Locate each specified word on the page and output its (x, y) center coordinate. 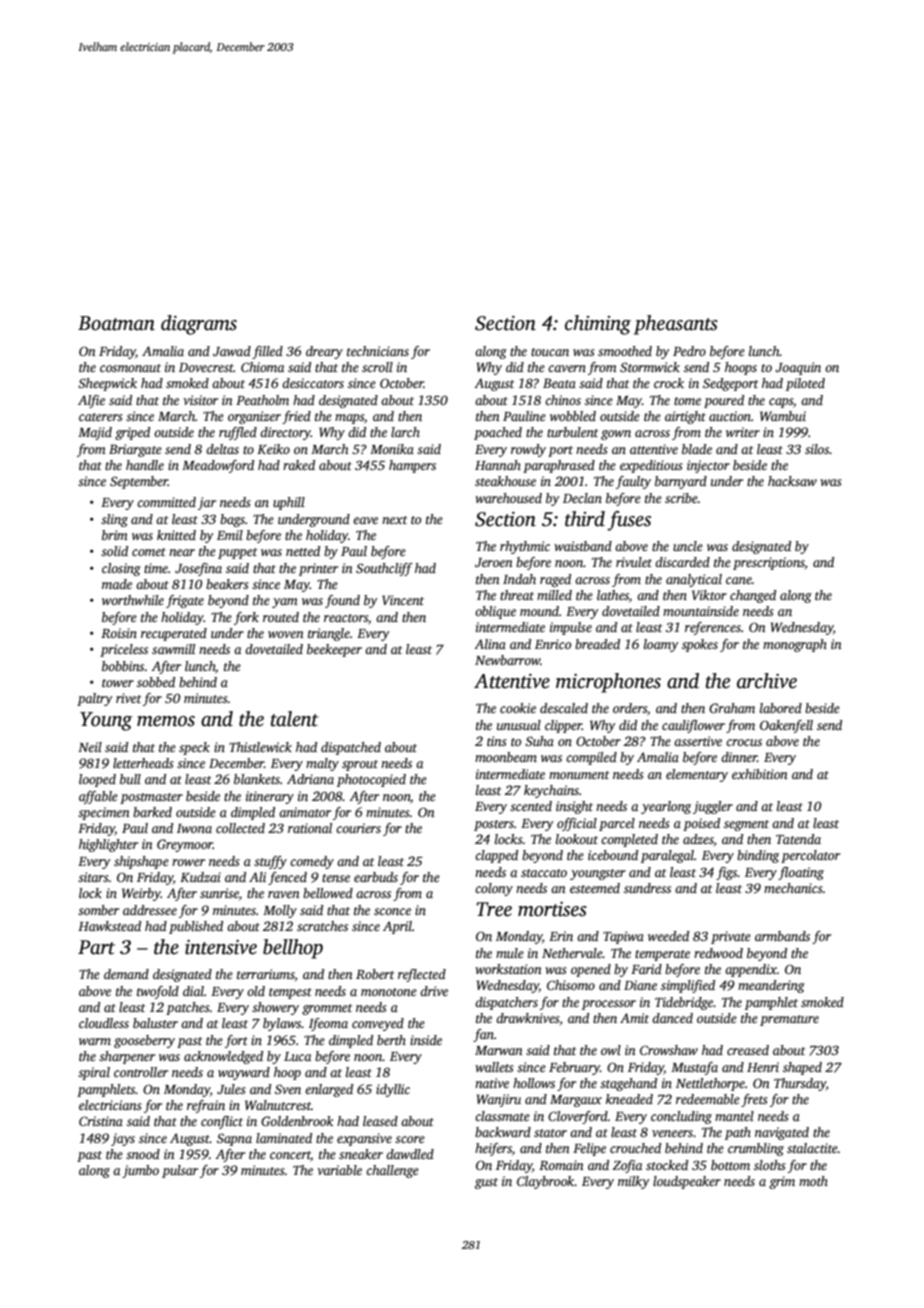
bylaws (282, 1024)
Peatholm (262, 400)
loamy (661, 645)
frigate (185, 601)
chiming (598, 325)
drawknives (527, 1018)
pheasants (676, 325)
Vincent (403, 600)
